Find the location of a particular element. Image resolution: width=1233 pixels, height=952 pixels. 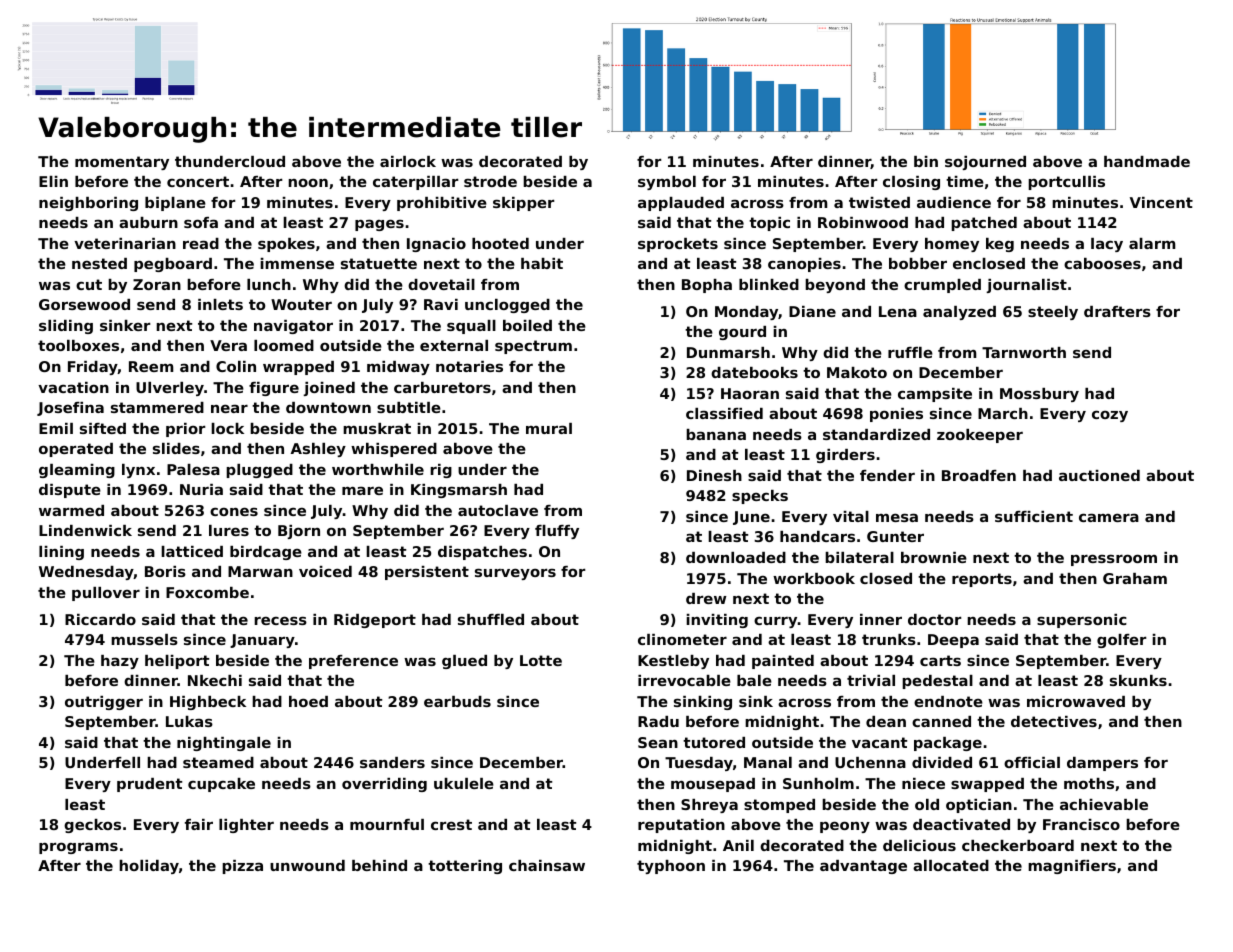

Lindenwick is located at coordinates (85, 530).
